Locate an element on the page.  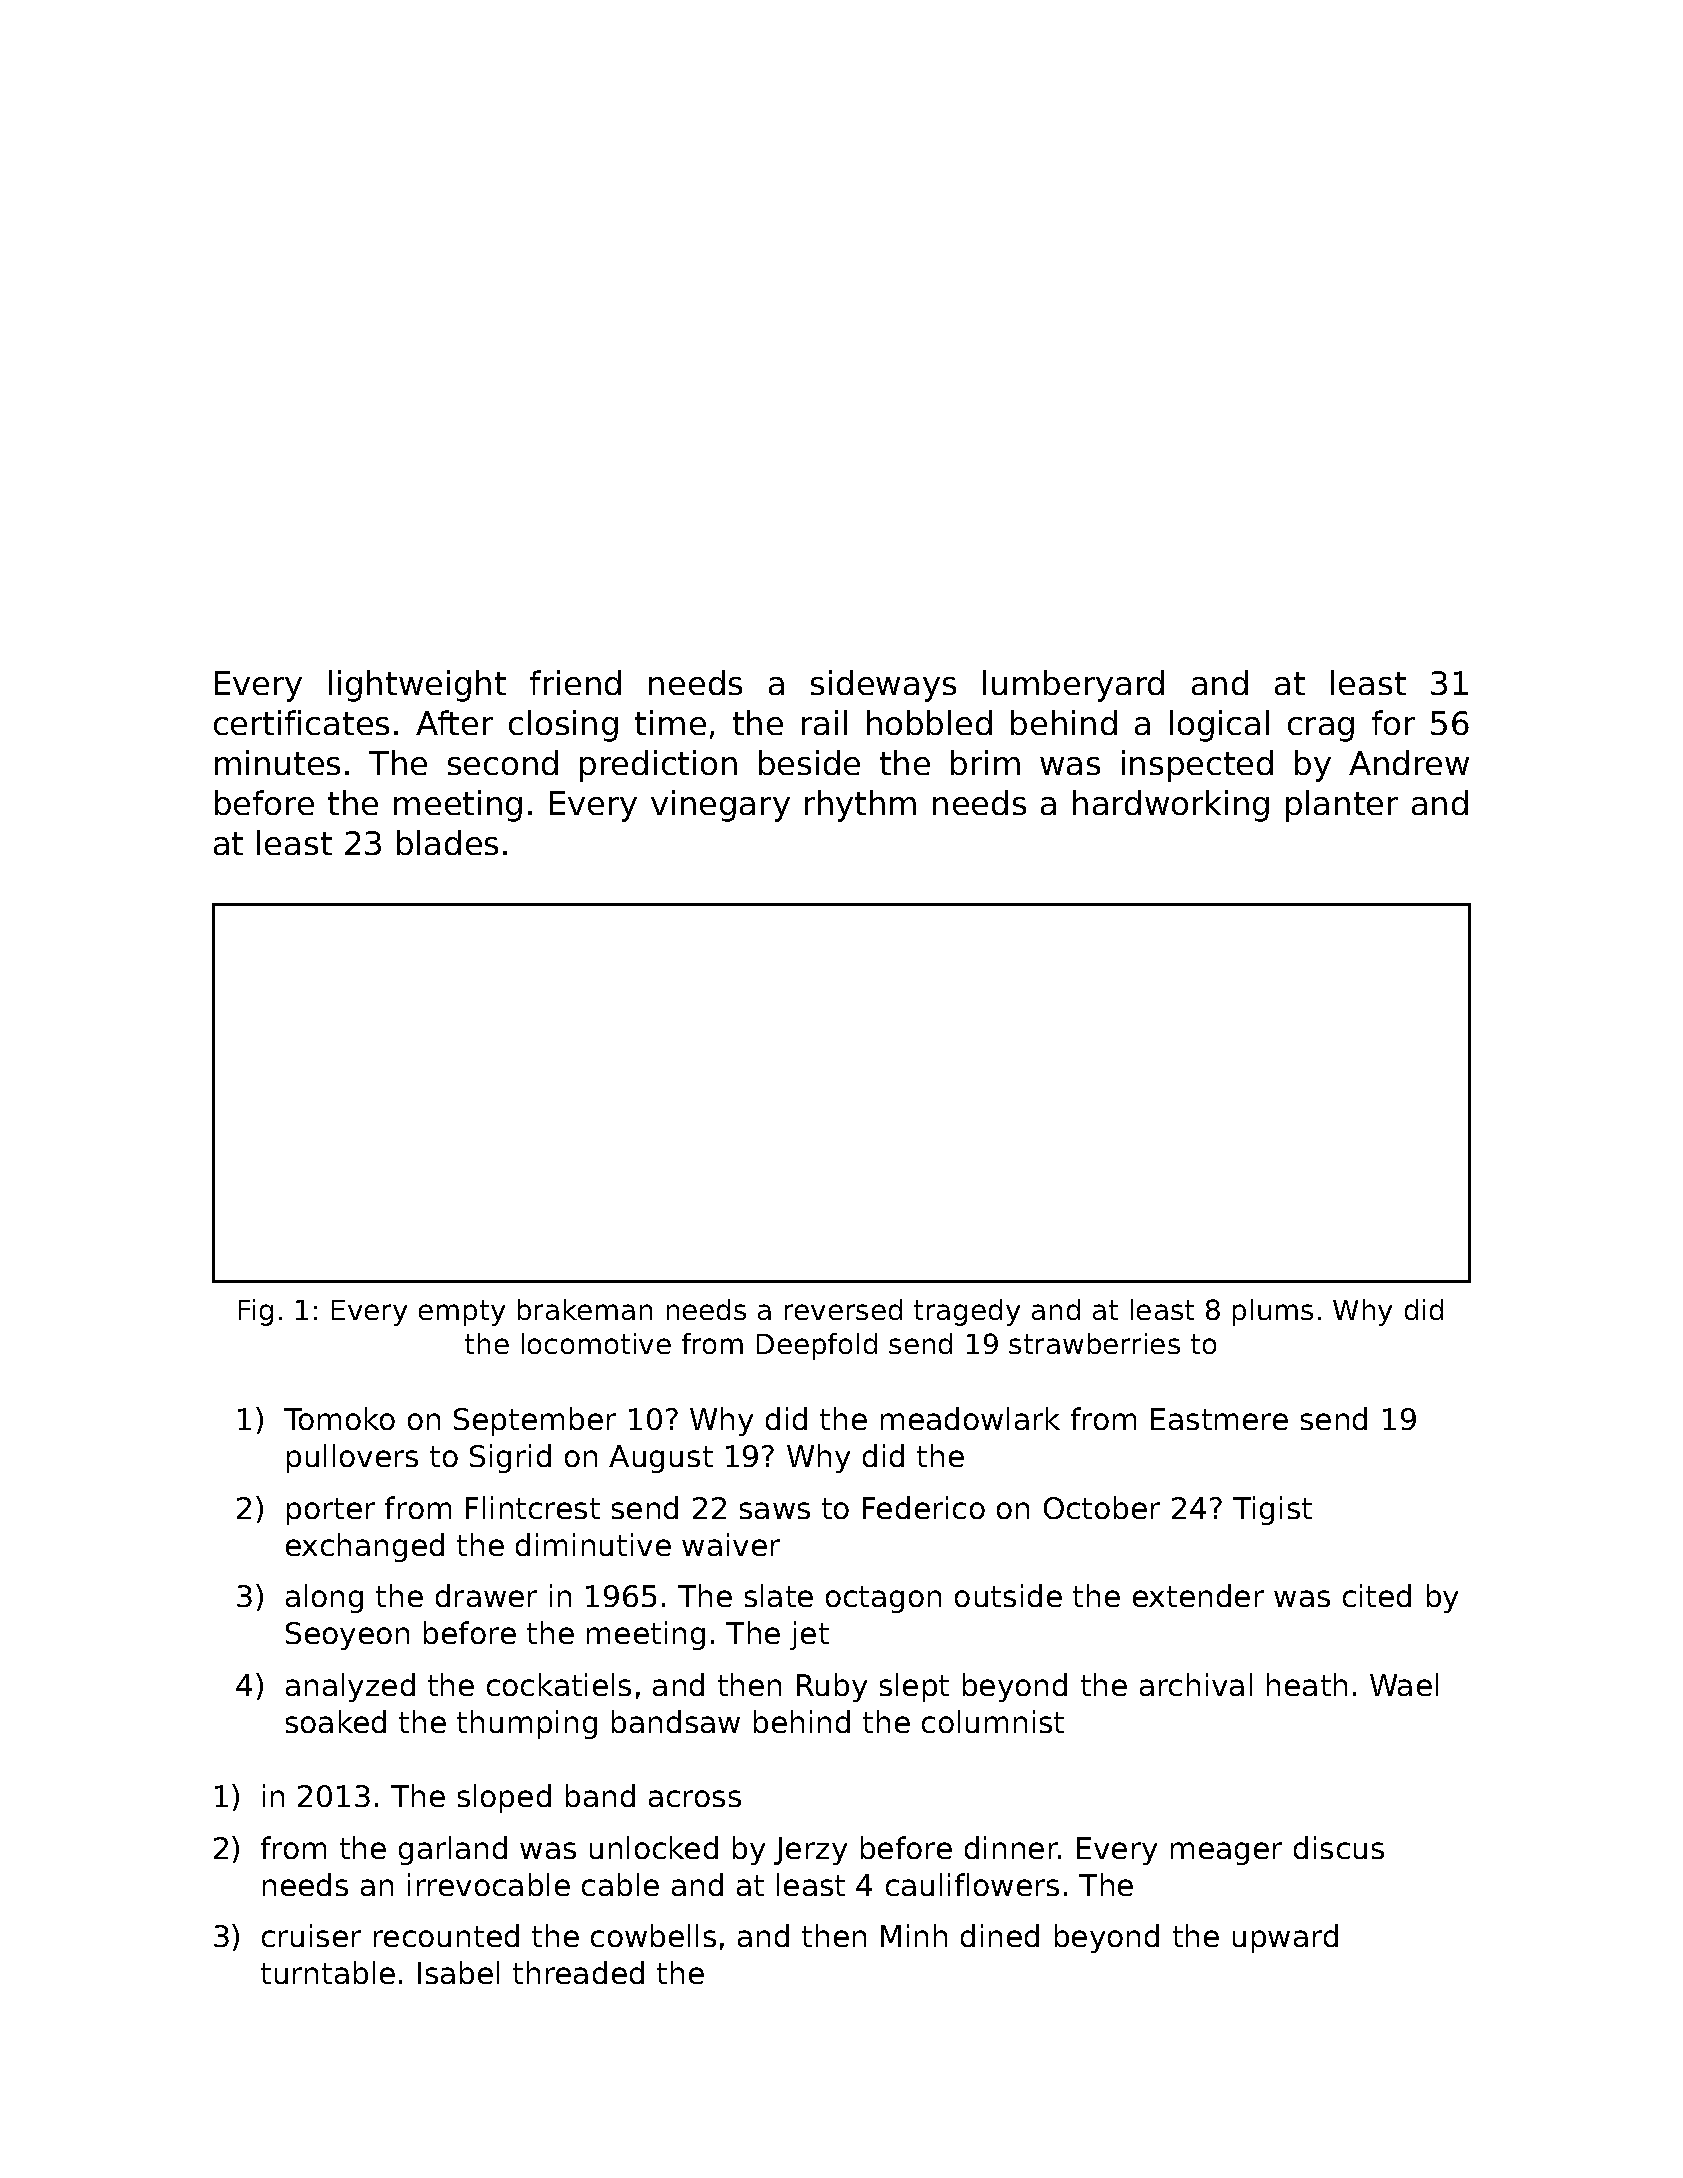
crag is located at coordinates (1321, 729).
